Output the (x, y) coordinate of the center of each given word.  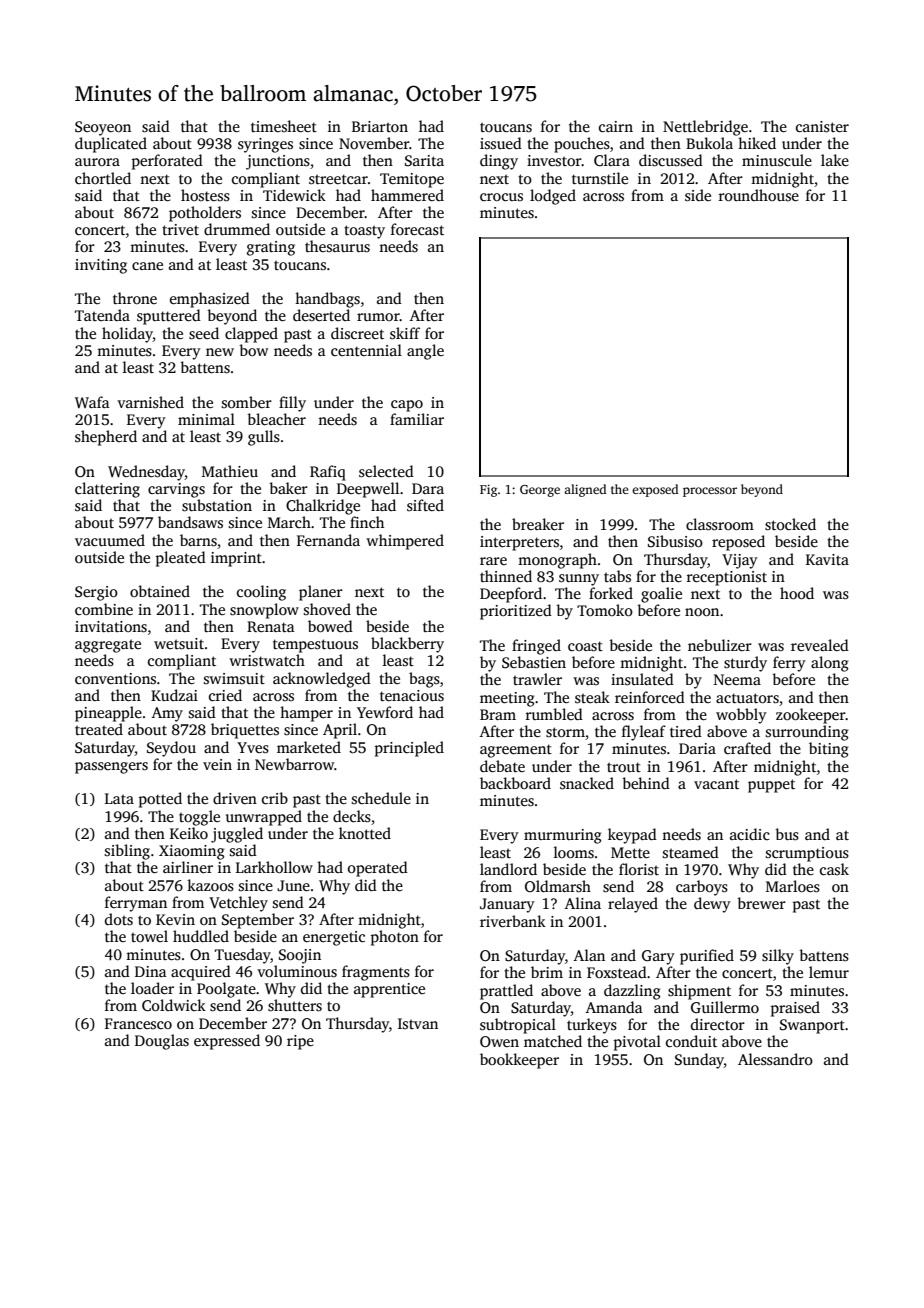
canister (822, 127)
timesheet (284, 126)
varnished (150, 402)
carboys (702, 888)
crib (275, 798)
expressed (227, 1042)
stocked (790, 524)
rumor (378, 317)
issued (501, 143)
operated (378, 869)
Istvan (418, 1023)
